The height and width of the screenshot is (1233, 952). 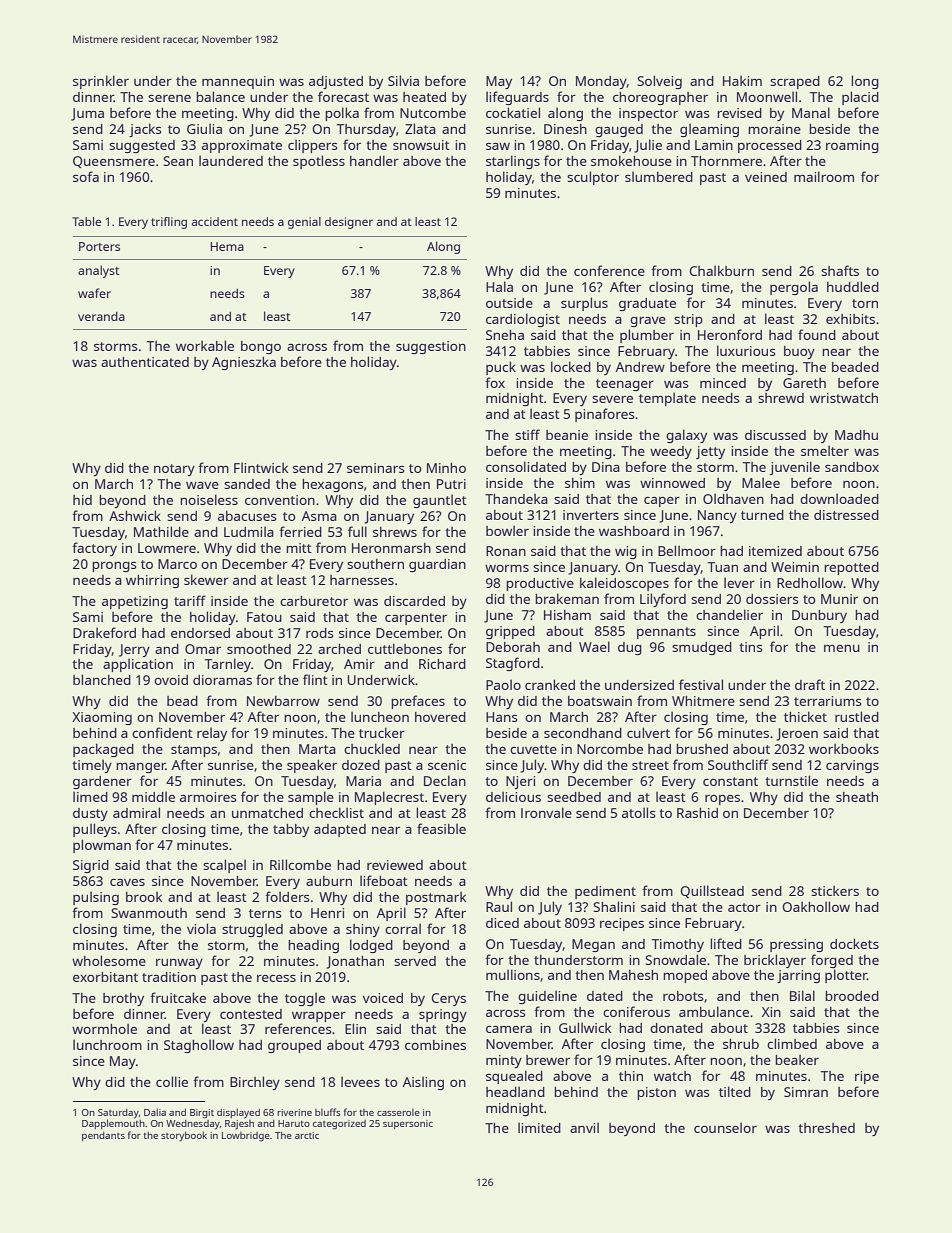 What do you see at coordinates (403, 80) in the screenshot?
I see `Silvia` at bounding box center [403, 80].
